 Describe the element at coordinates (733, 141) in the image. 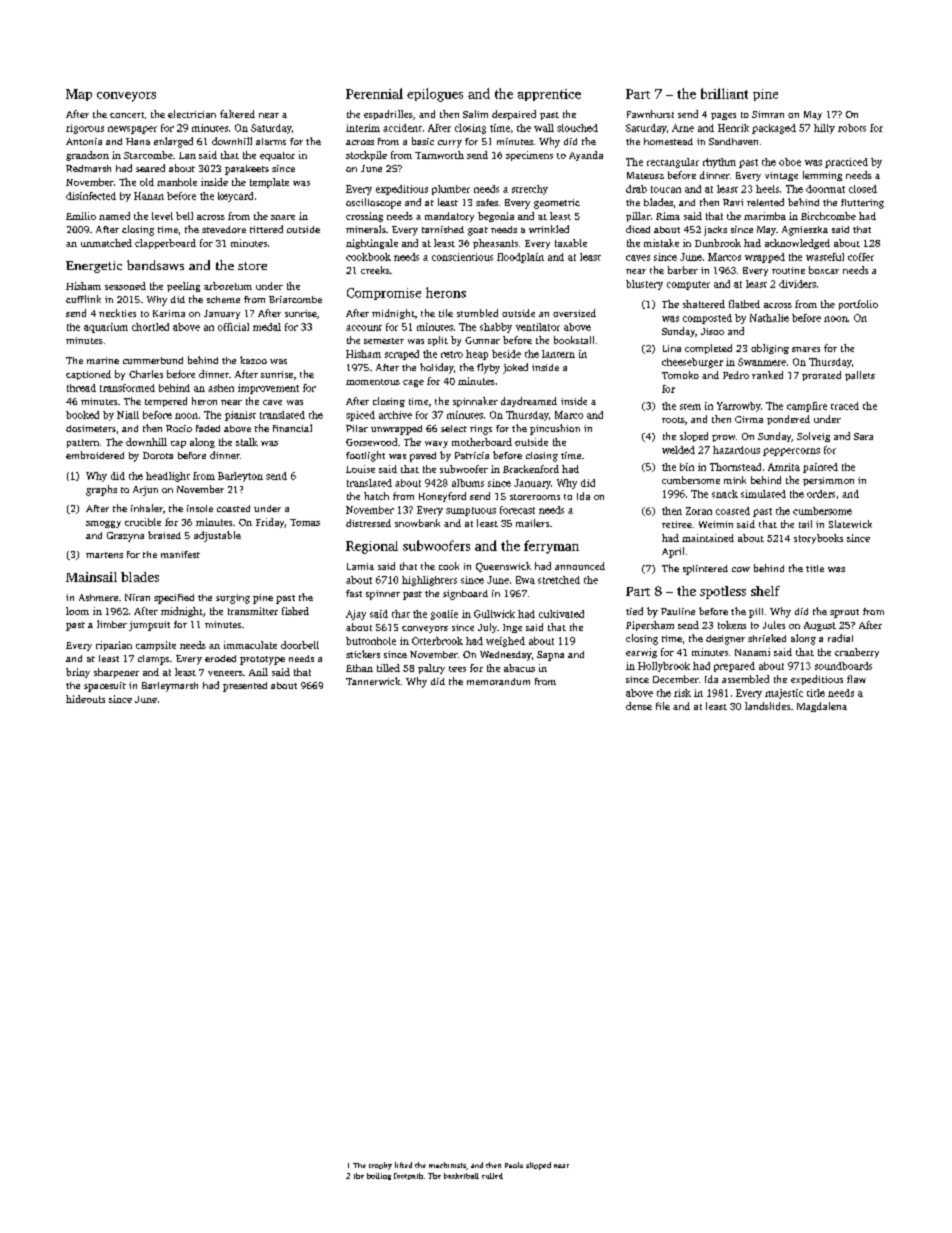

I see `Sandhaven` at that location.
